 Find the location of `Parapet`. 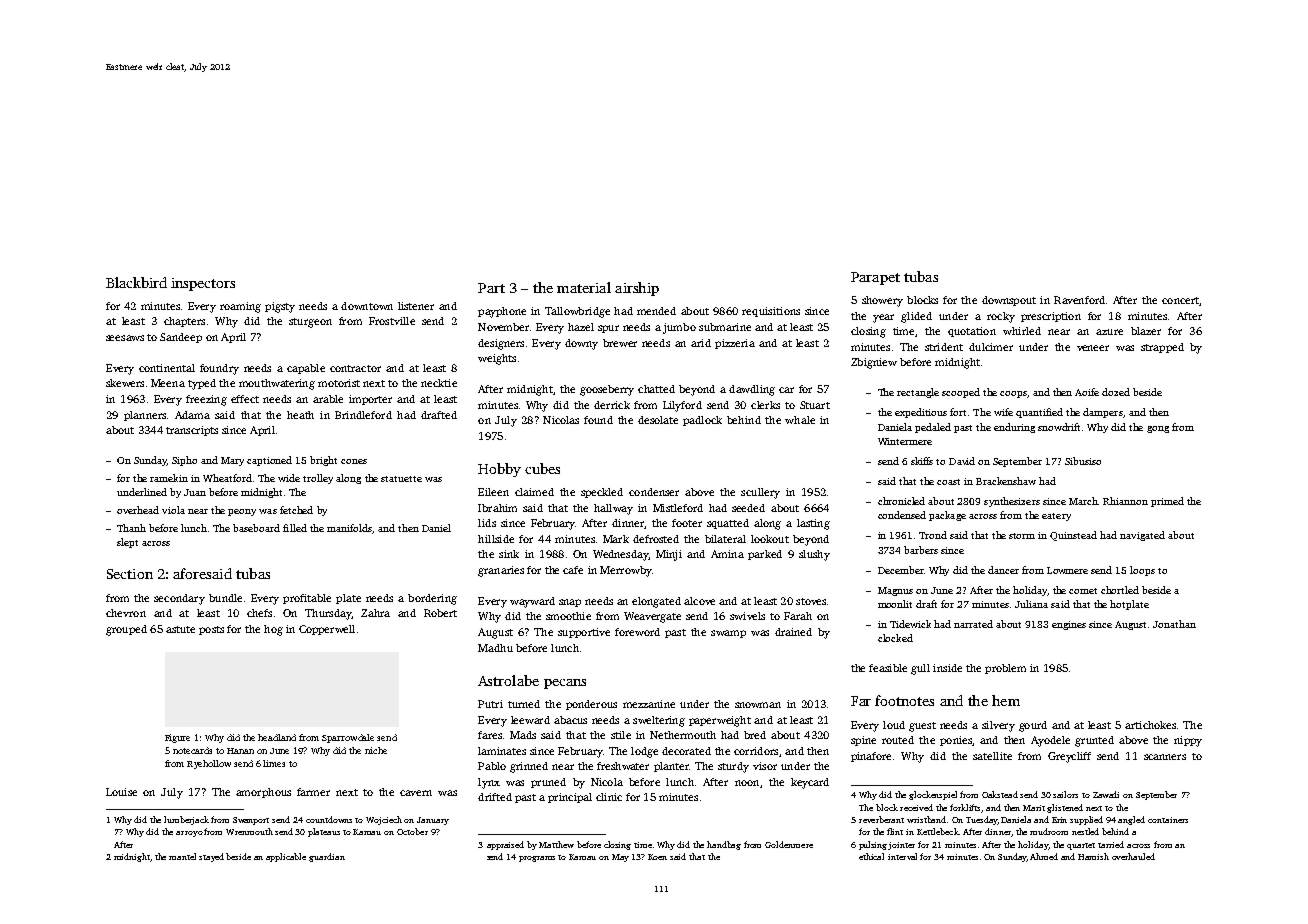

Parapet is located at coordinates (875, 278).
